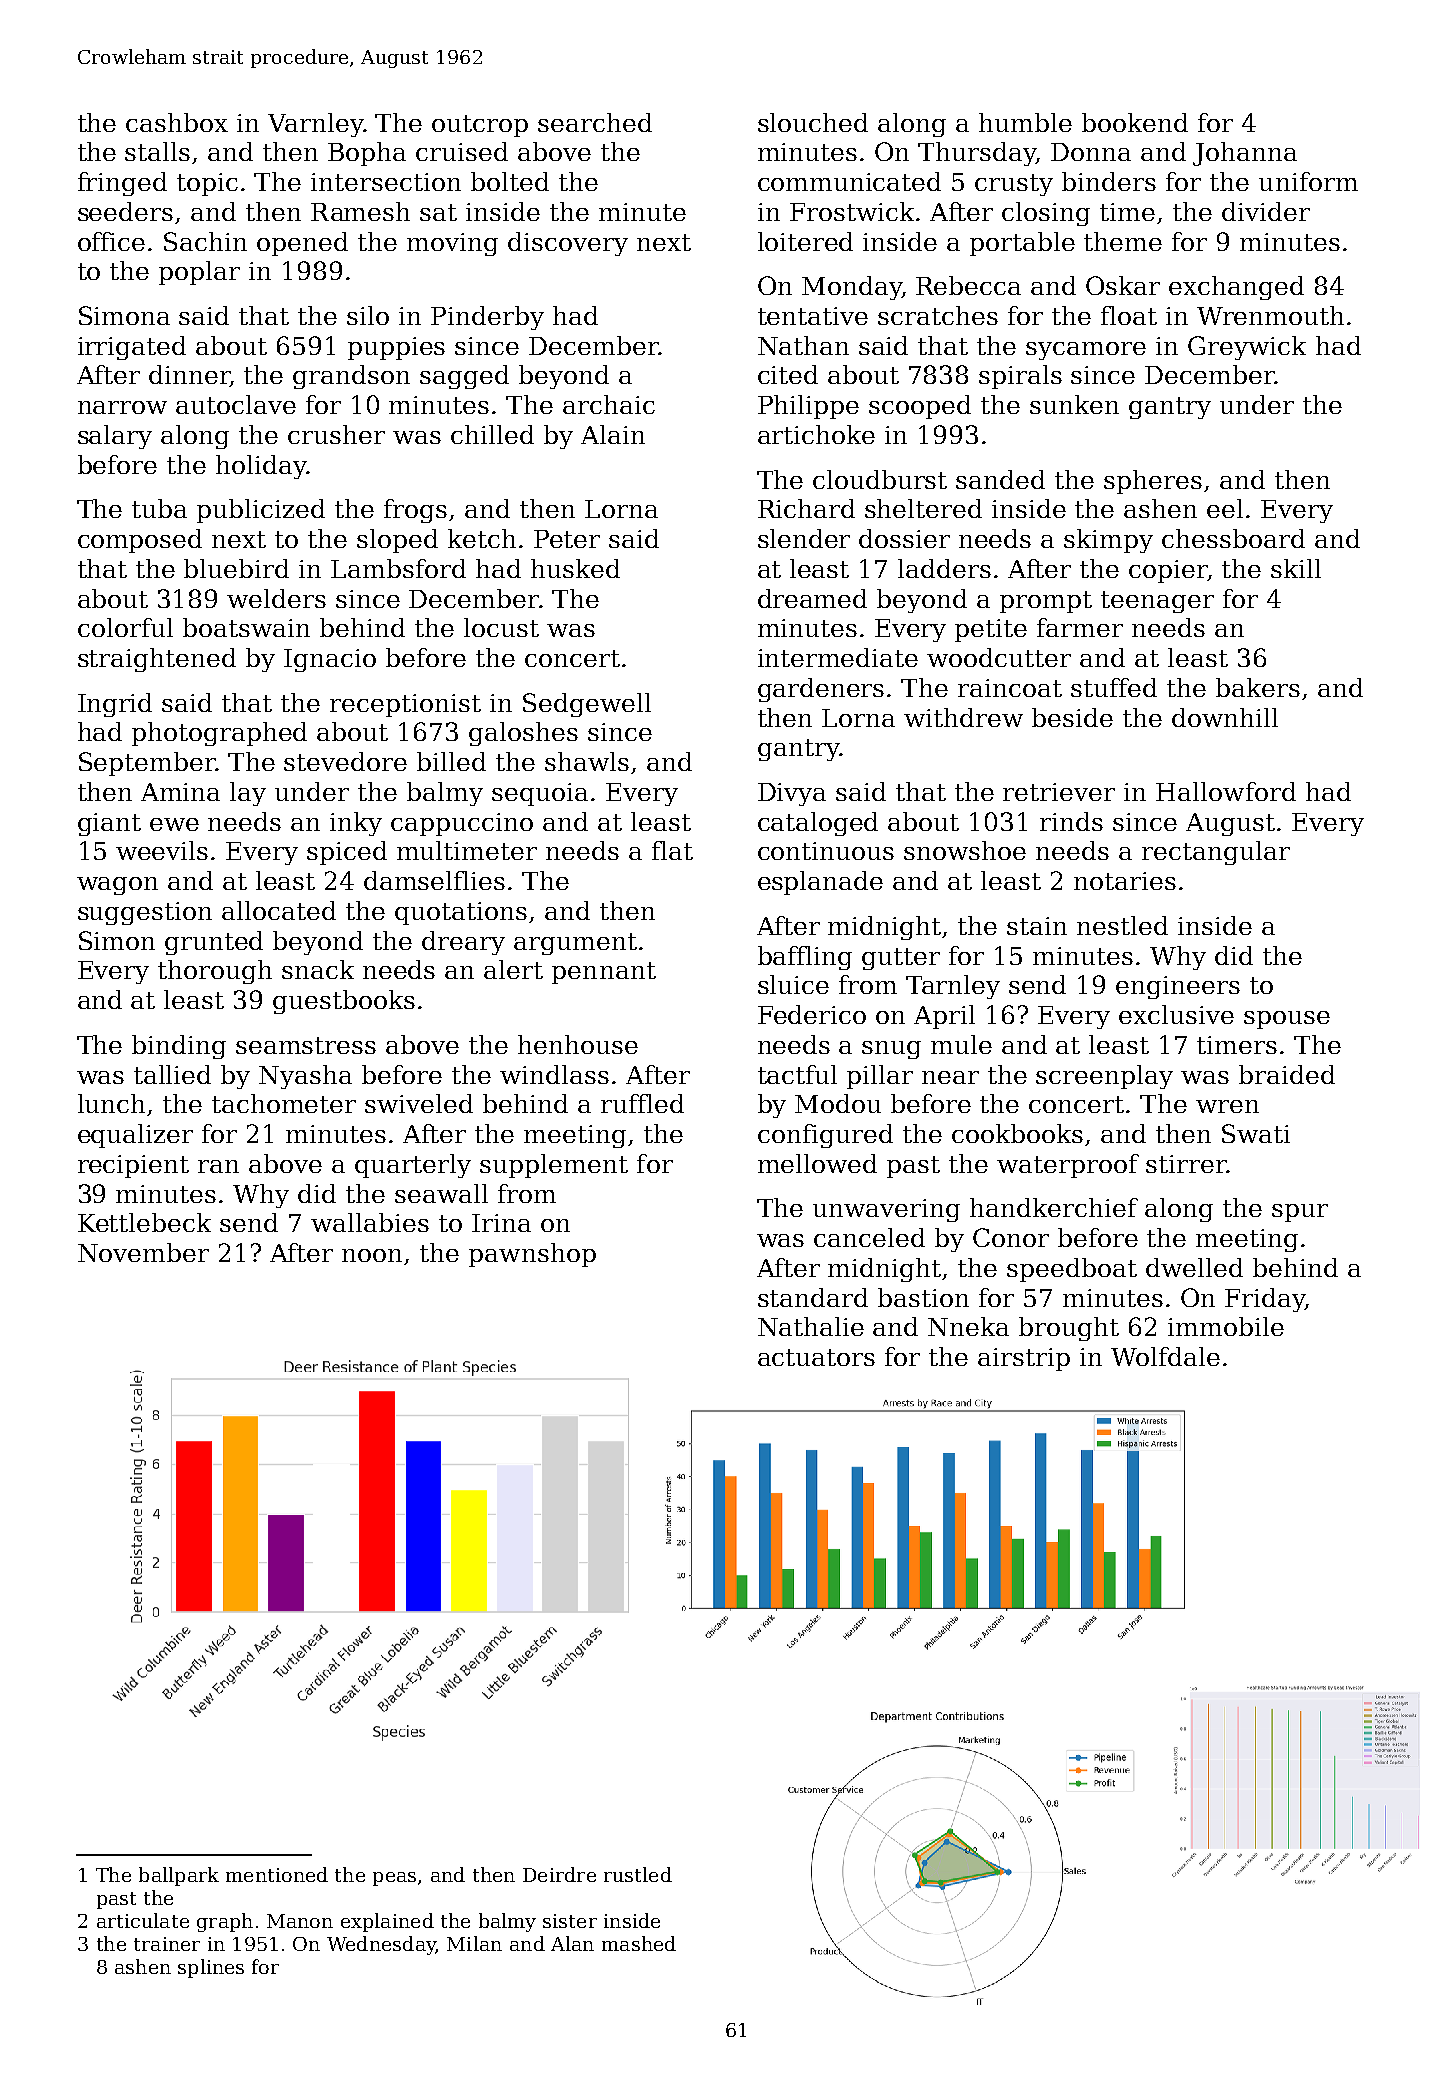 The height and width of the screenshot is (2100, 1450). What do you see at coordinates (1296, 568) in the screenshot?
I see `skill` at bounding box center [1296, 568].
